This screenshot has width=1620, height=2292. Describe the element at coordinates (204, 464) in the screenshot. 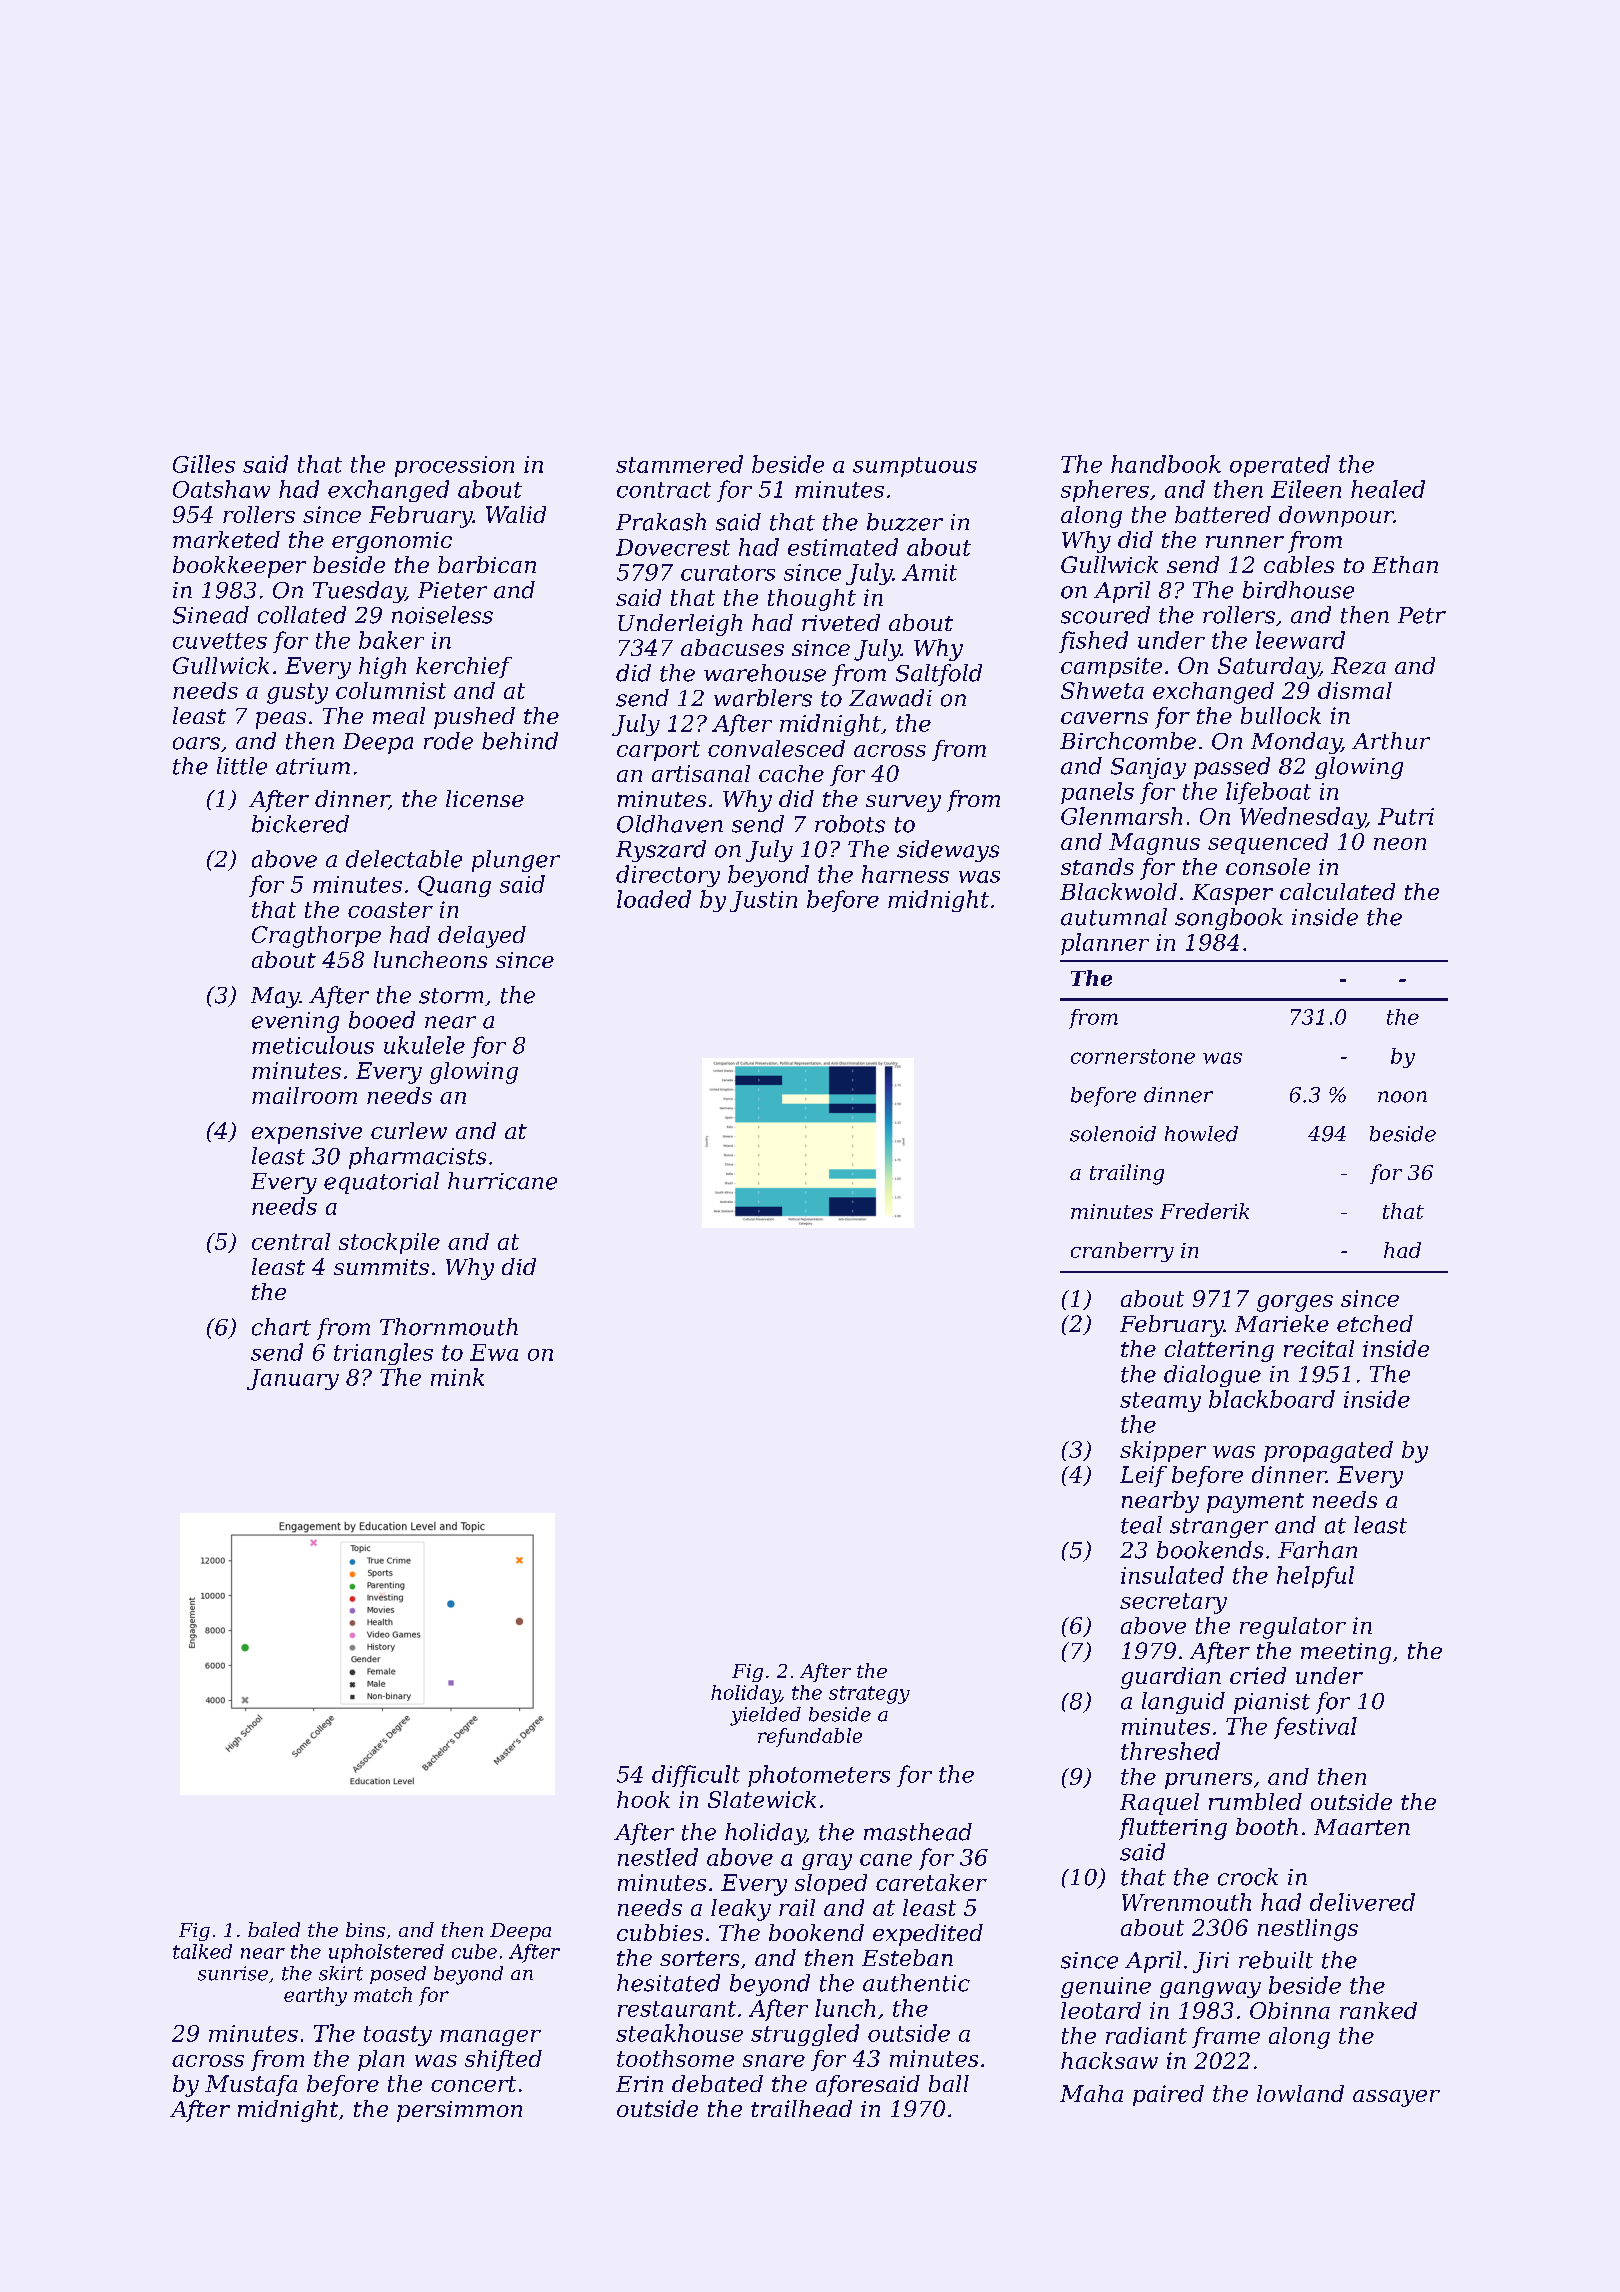

I see `Gilles` at that location.
